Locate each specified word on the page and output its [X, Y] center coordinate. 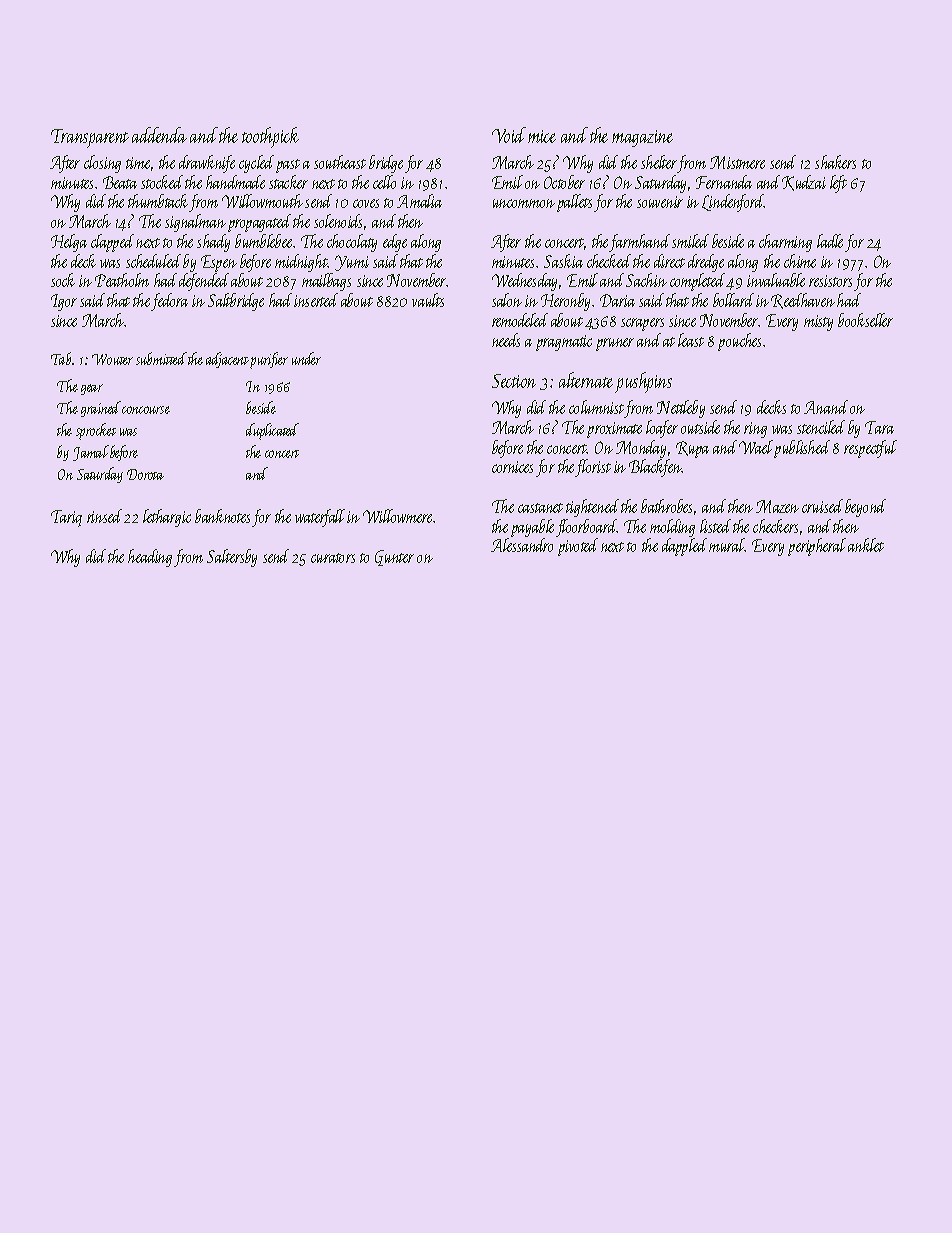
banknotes [222, 516]
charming [785, 243]
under [306, 358]
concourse [146, 410]
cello [384, 182]
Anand [826, 407]
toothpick [270, 137]
